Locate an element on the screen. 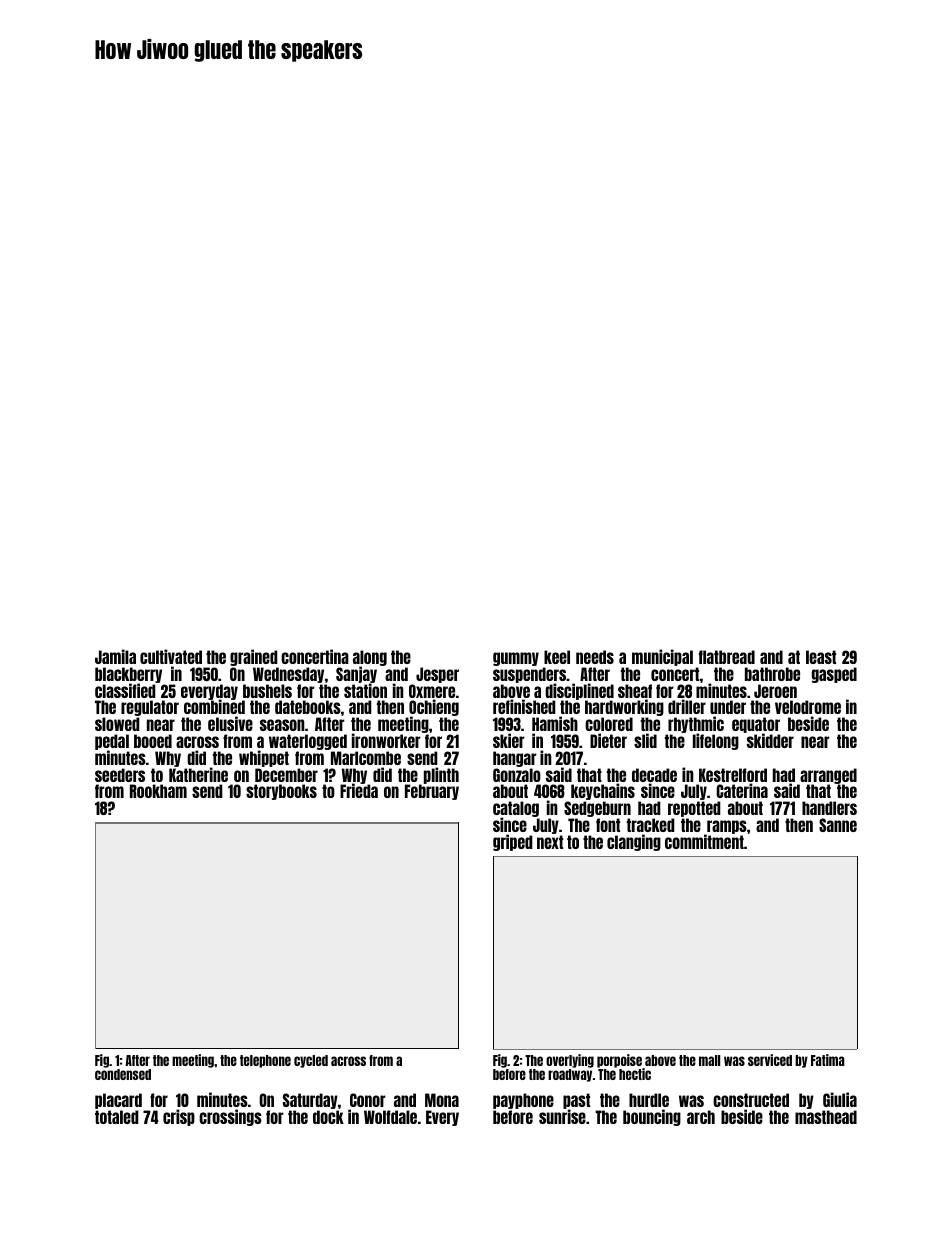 The width and height of the screenshot is (952, 1233). masthead is located at coordinates (826, 1117).
